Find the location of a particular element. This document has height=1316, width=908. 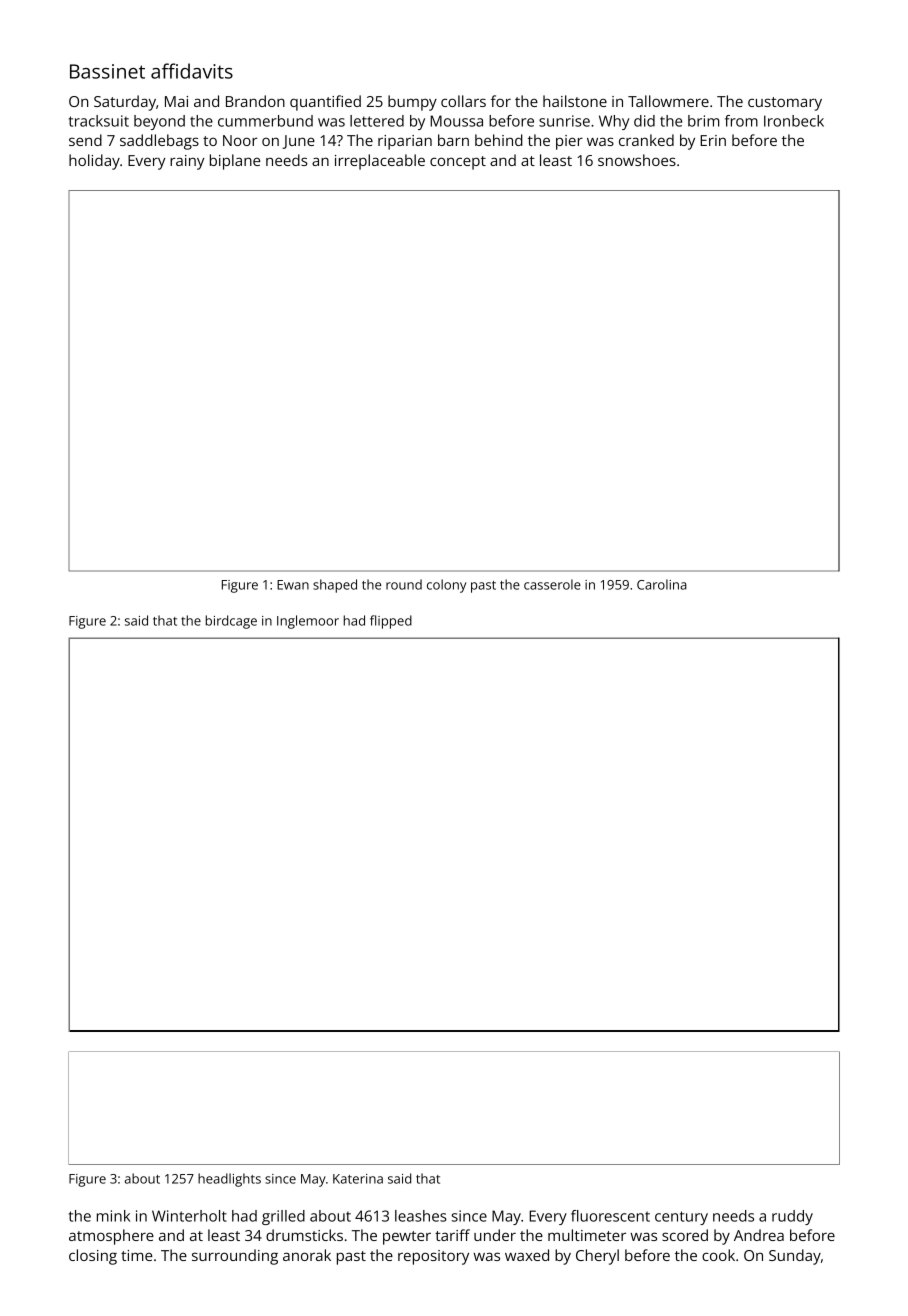

casserole is located at coordinates (552, 584).
